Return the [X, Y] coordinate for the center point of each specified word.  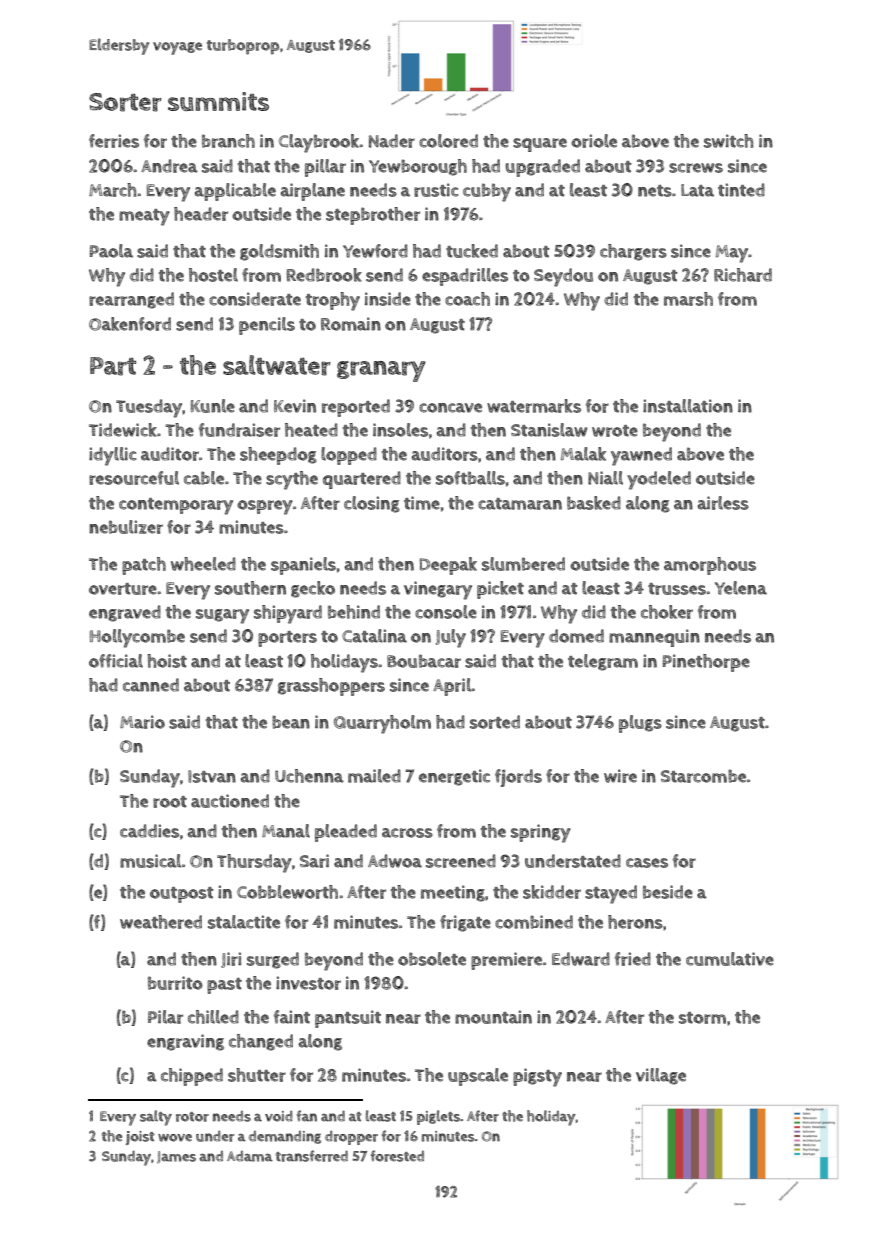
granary [381, 371]
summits [218, 101]
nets [655, 191]
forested [397, 1156]
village [661, 1076]
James [176, 1157]
